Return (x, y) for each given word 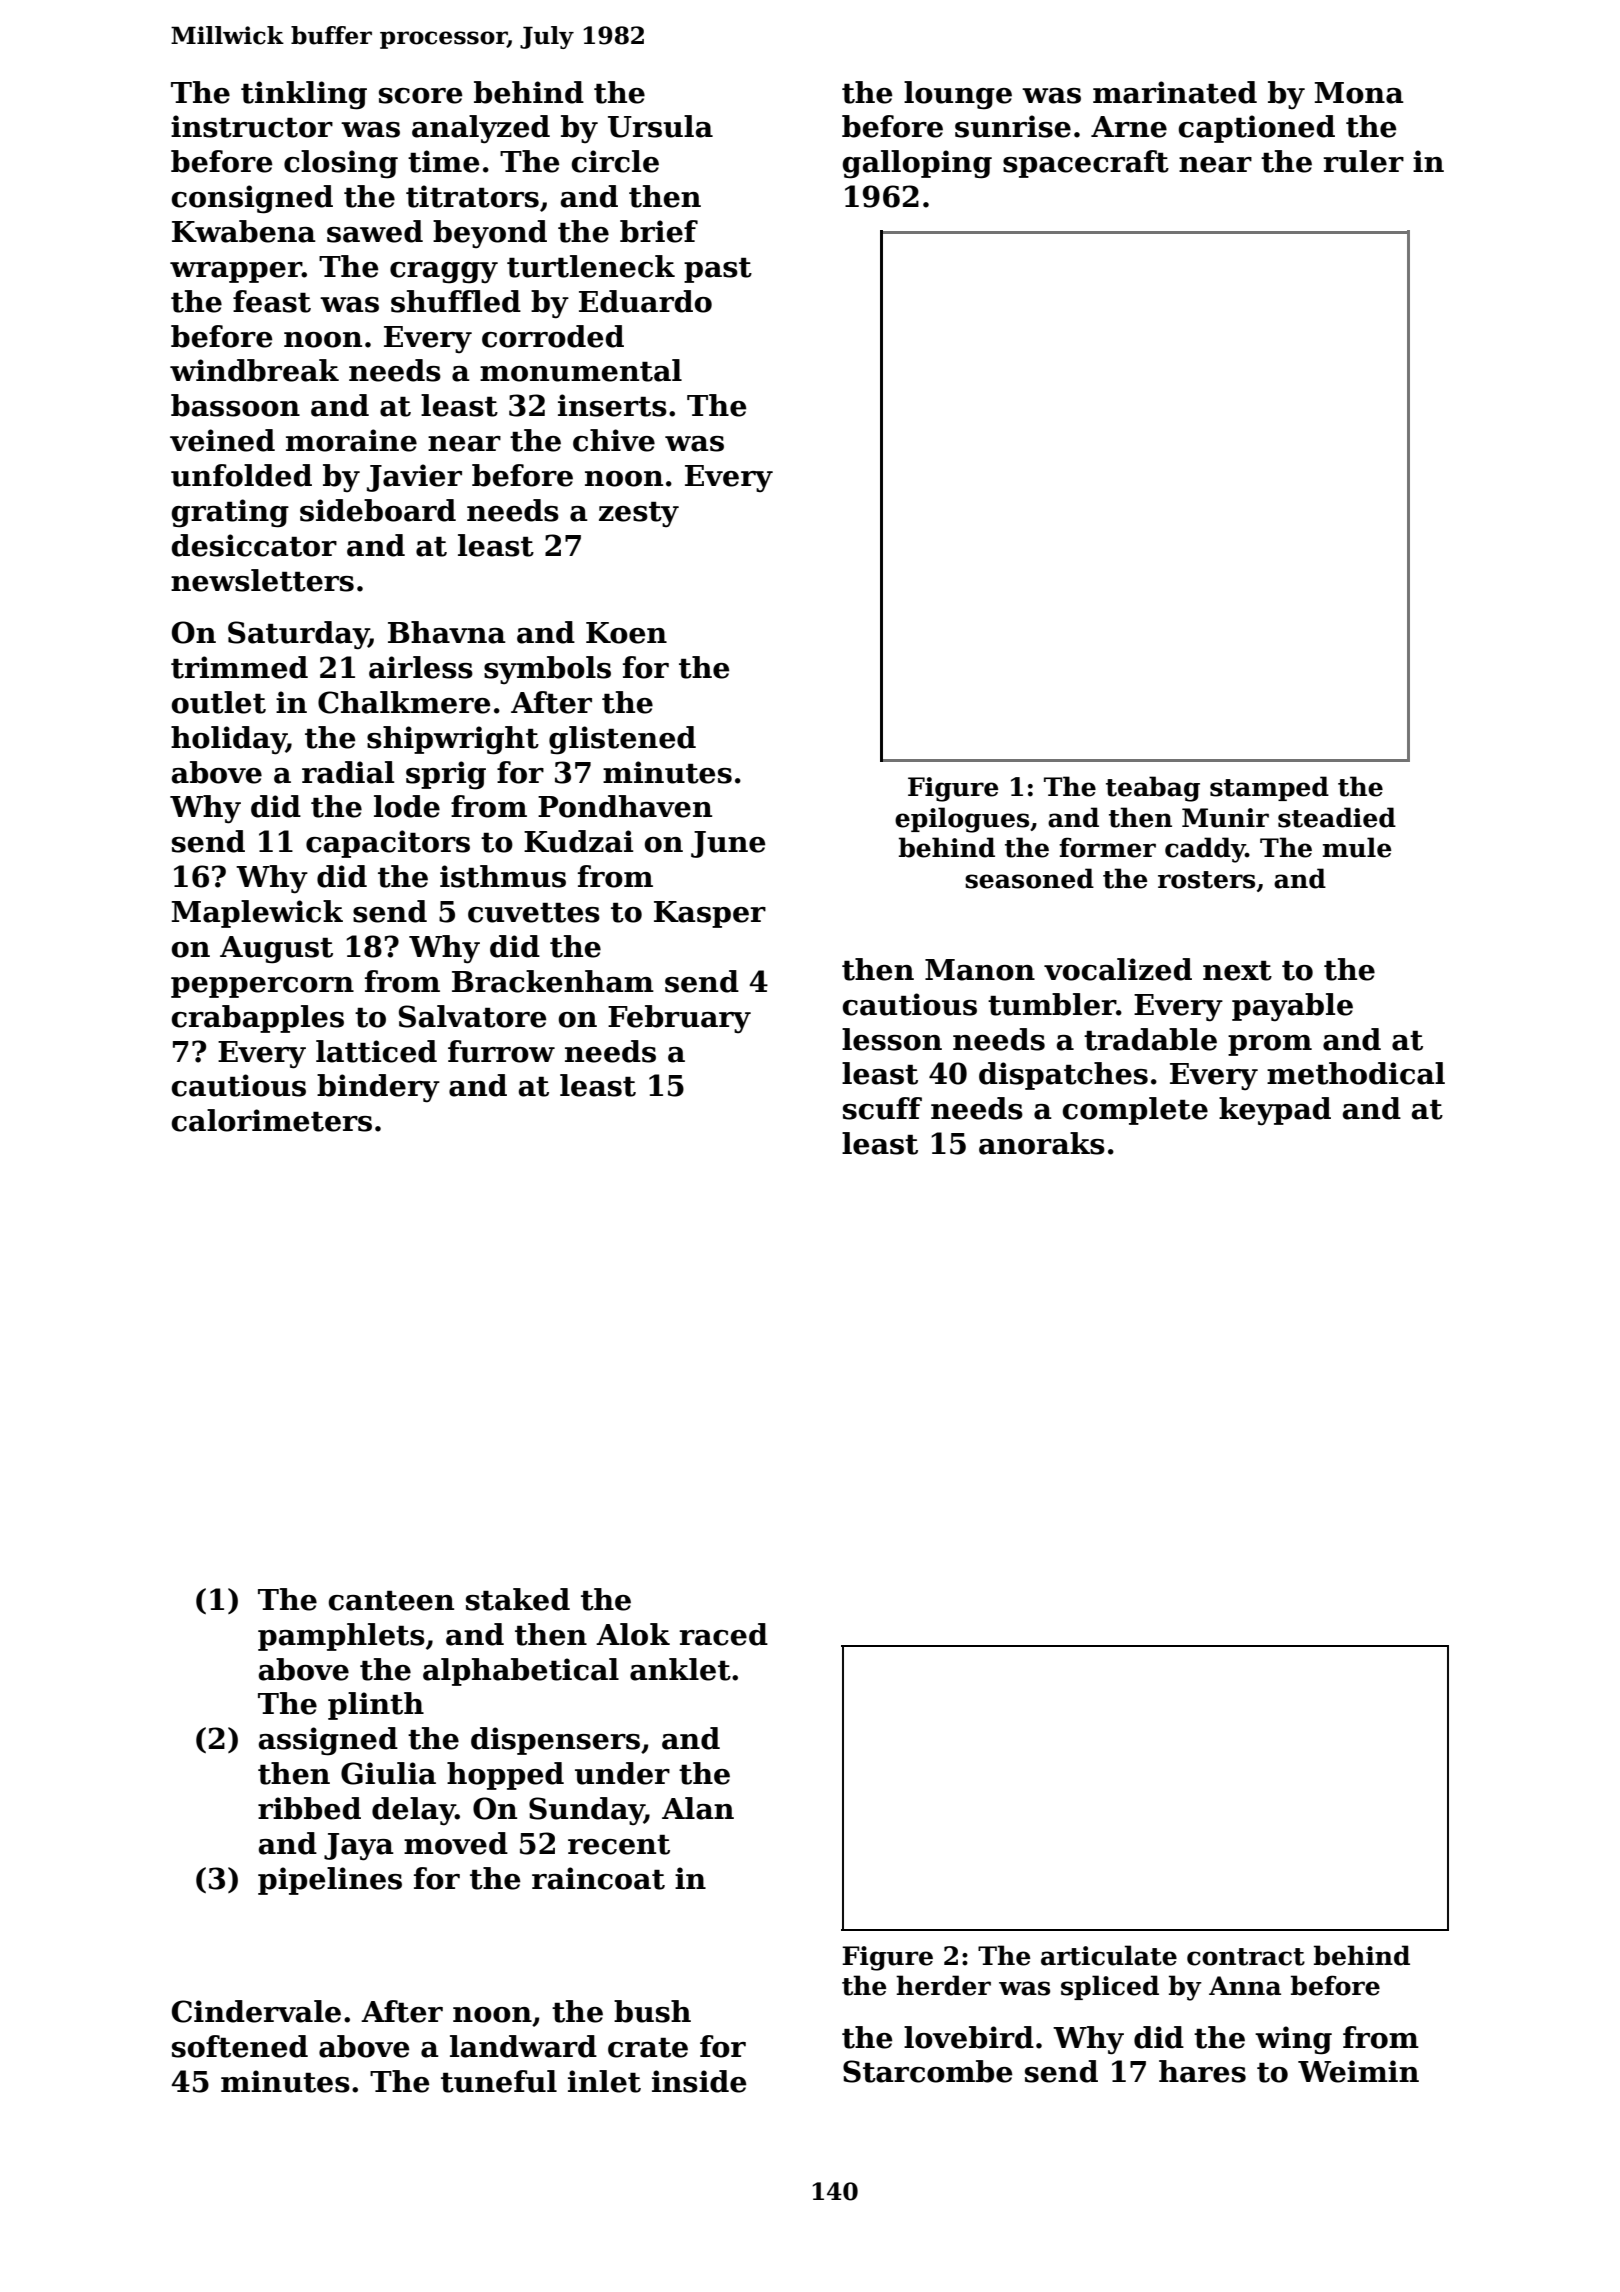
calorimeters (271, 1120)
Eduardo (645, 301)
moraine (351, 440)
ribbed (309, 1808)
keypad (1275, 1111)
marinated (1175, 92)
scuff (882, 1108)
